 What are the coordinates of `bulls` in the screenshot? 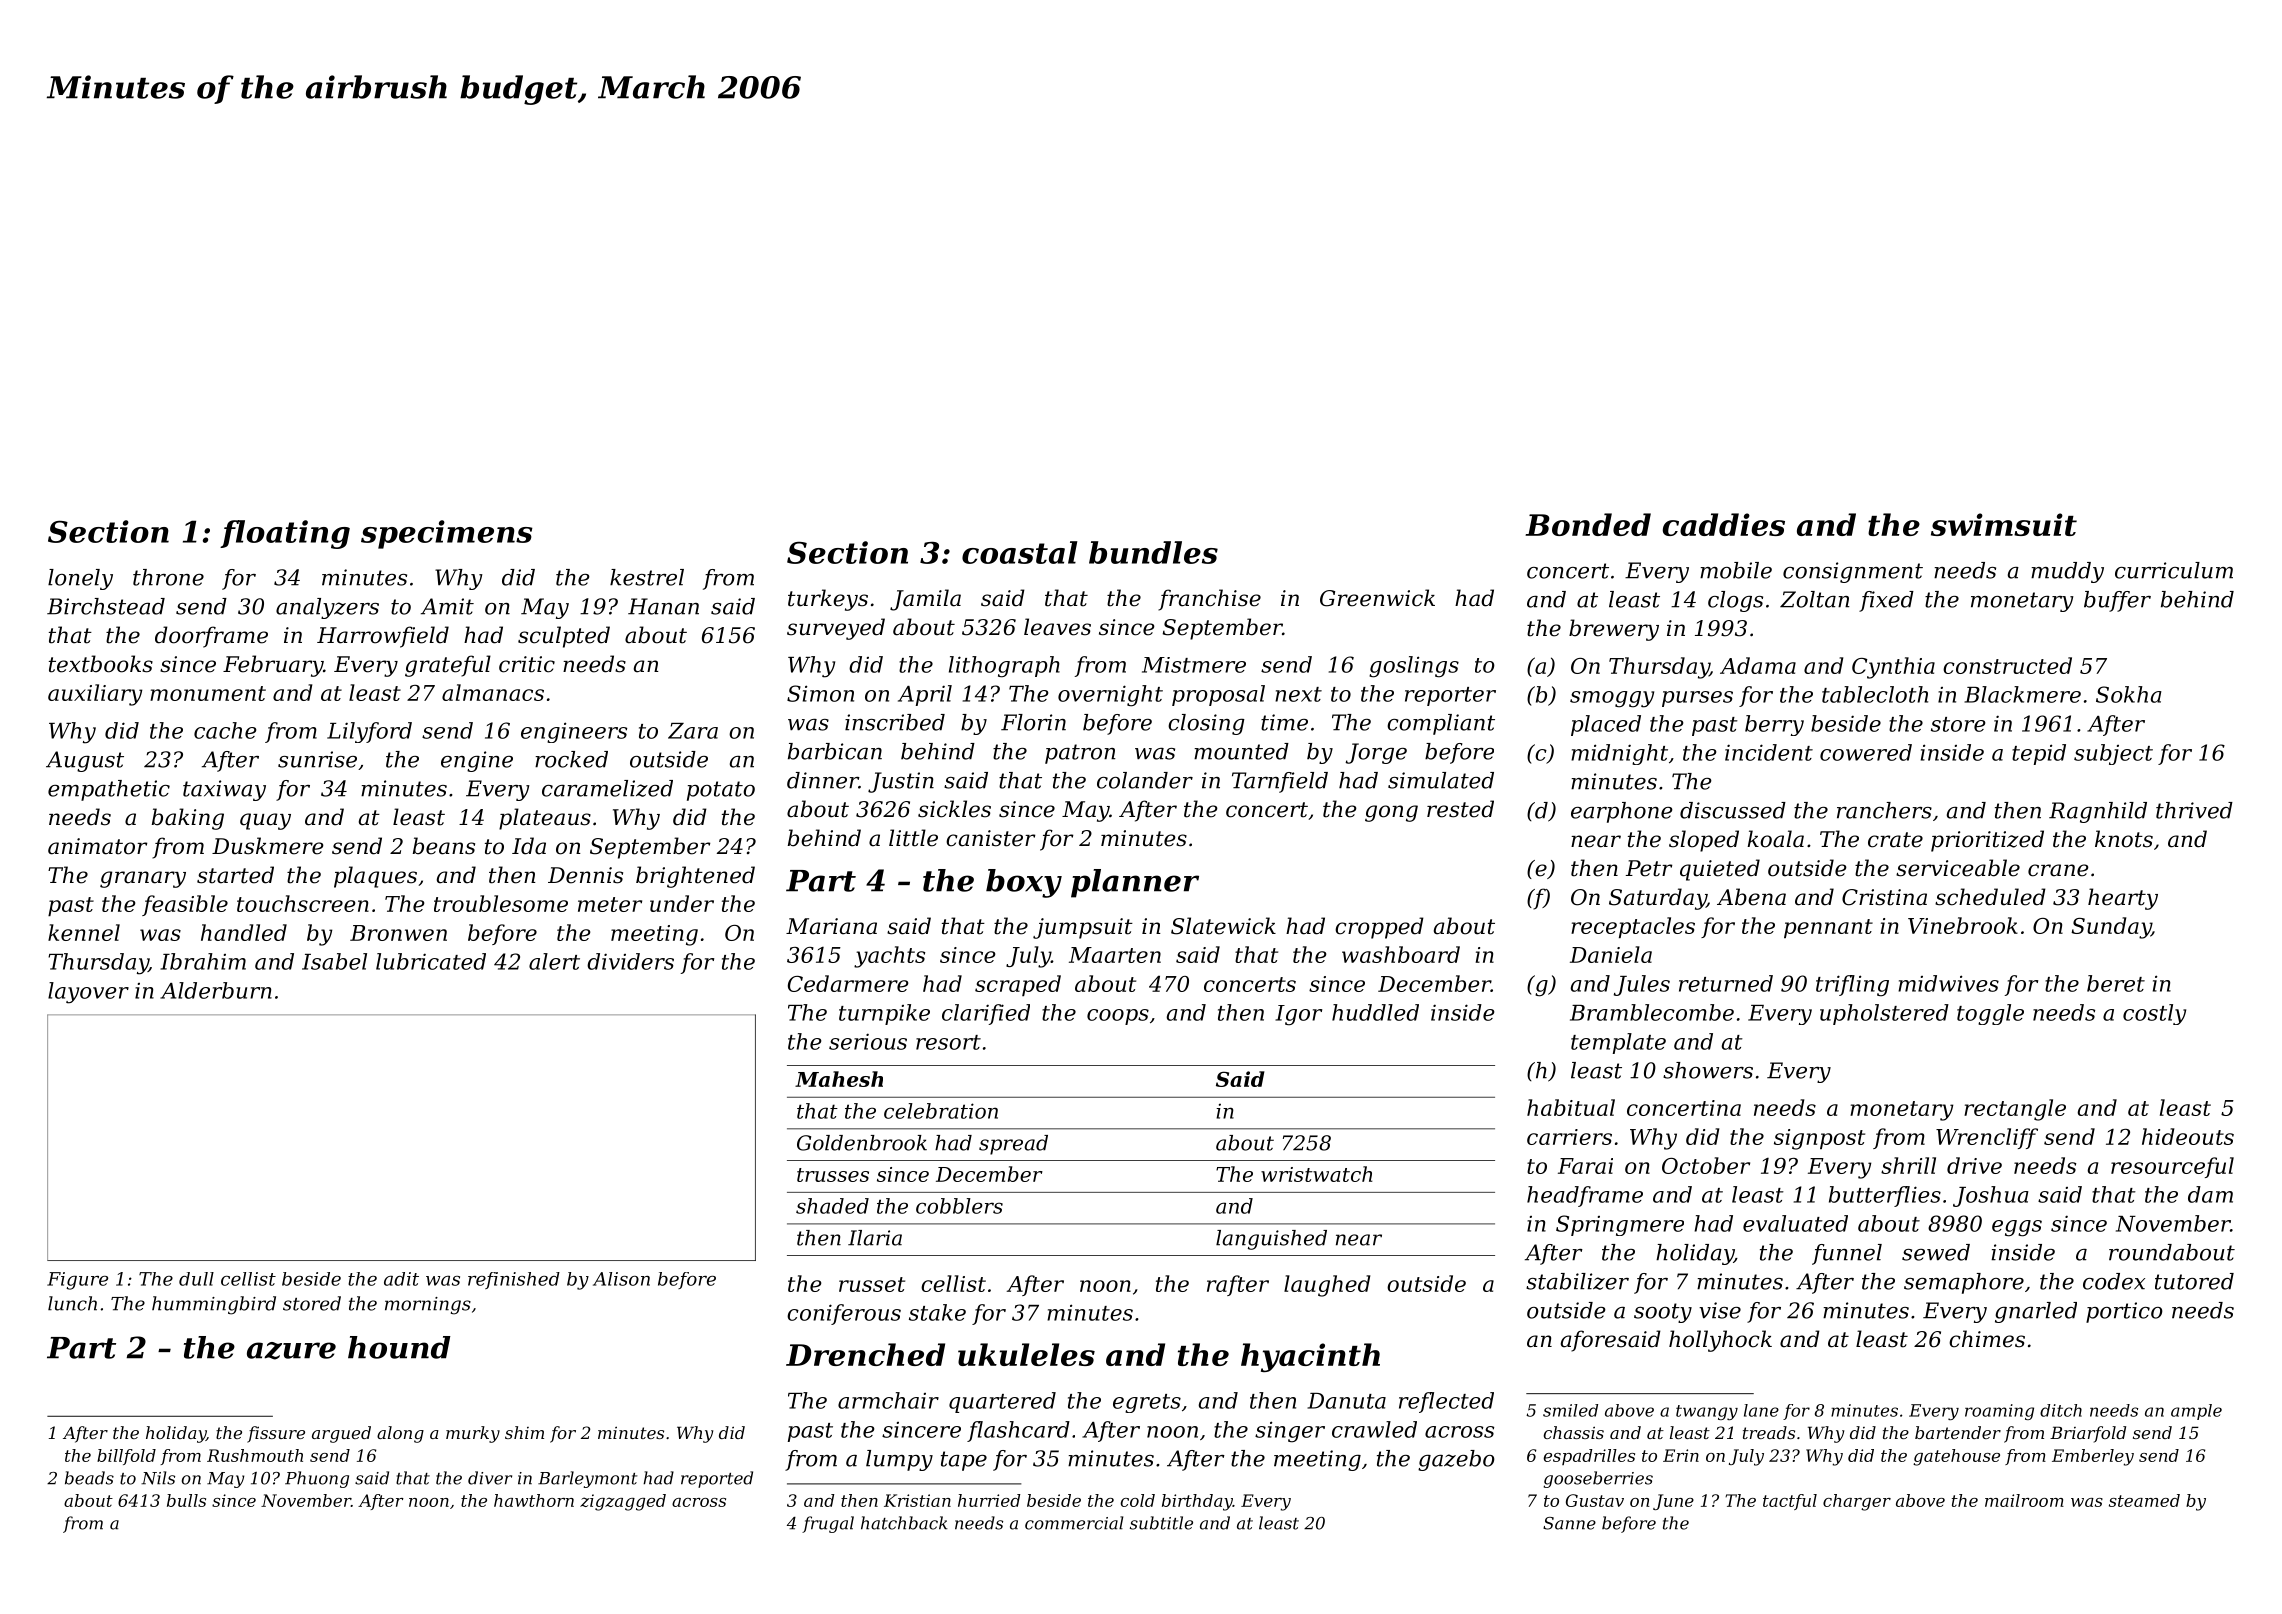 It's located at (186, 1500).
